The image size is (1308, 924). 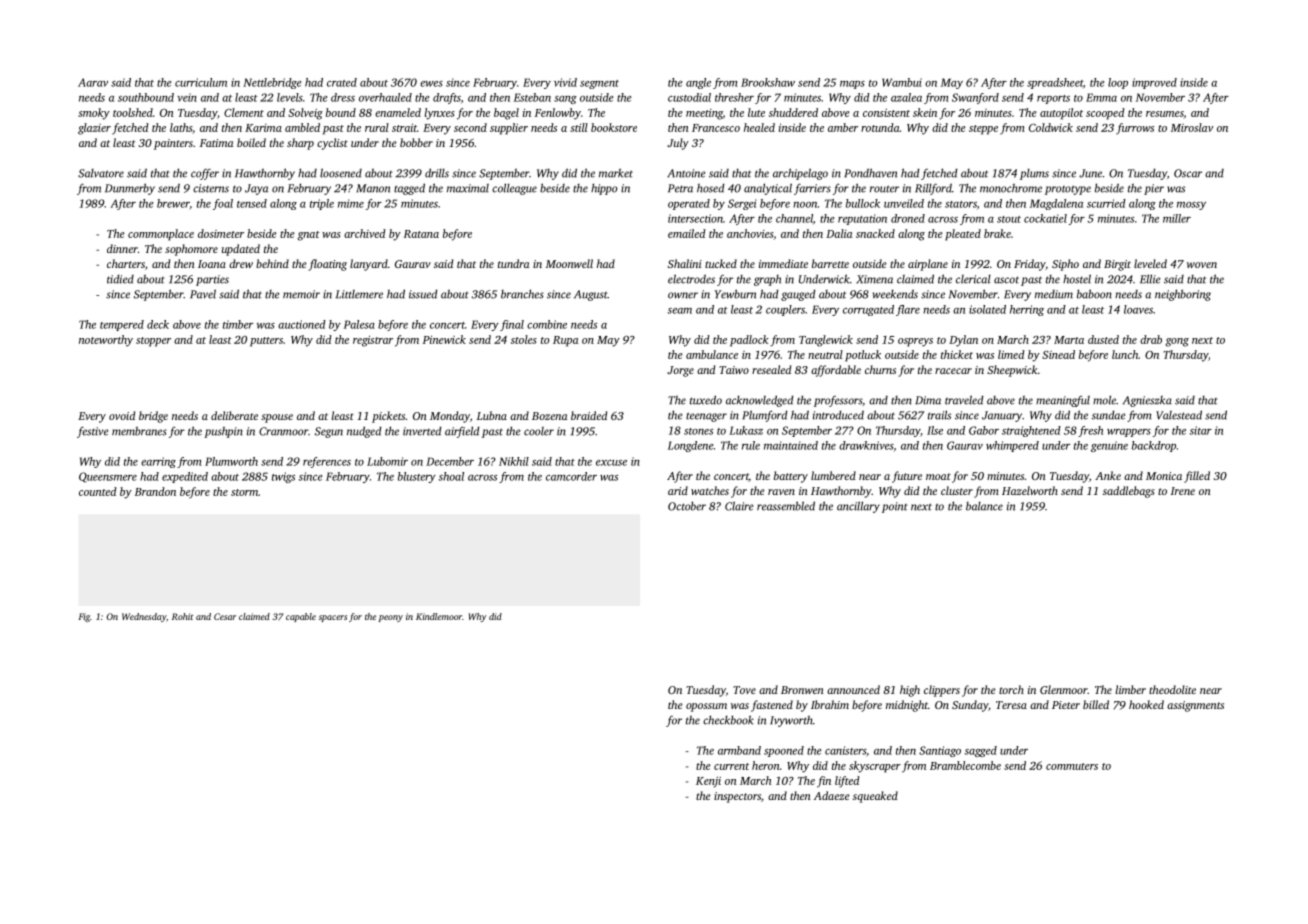 What do you see at coordinates (1183, 491) in the screenshot?
I see `Irene` at bounding box center [1183, 491].
